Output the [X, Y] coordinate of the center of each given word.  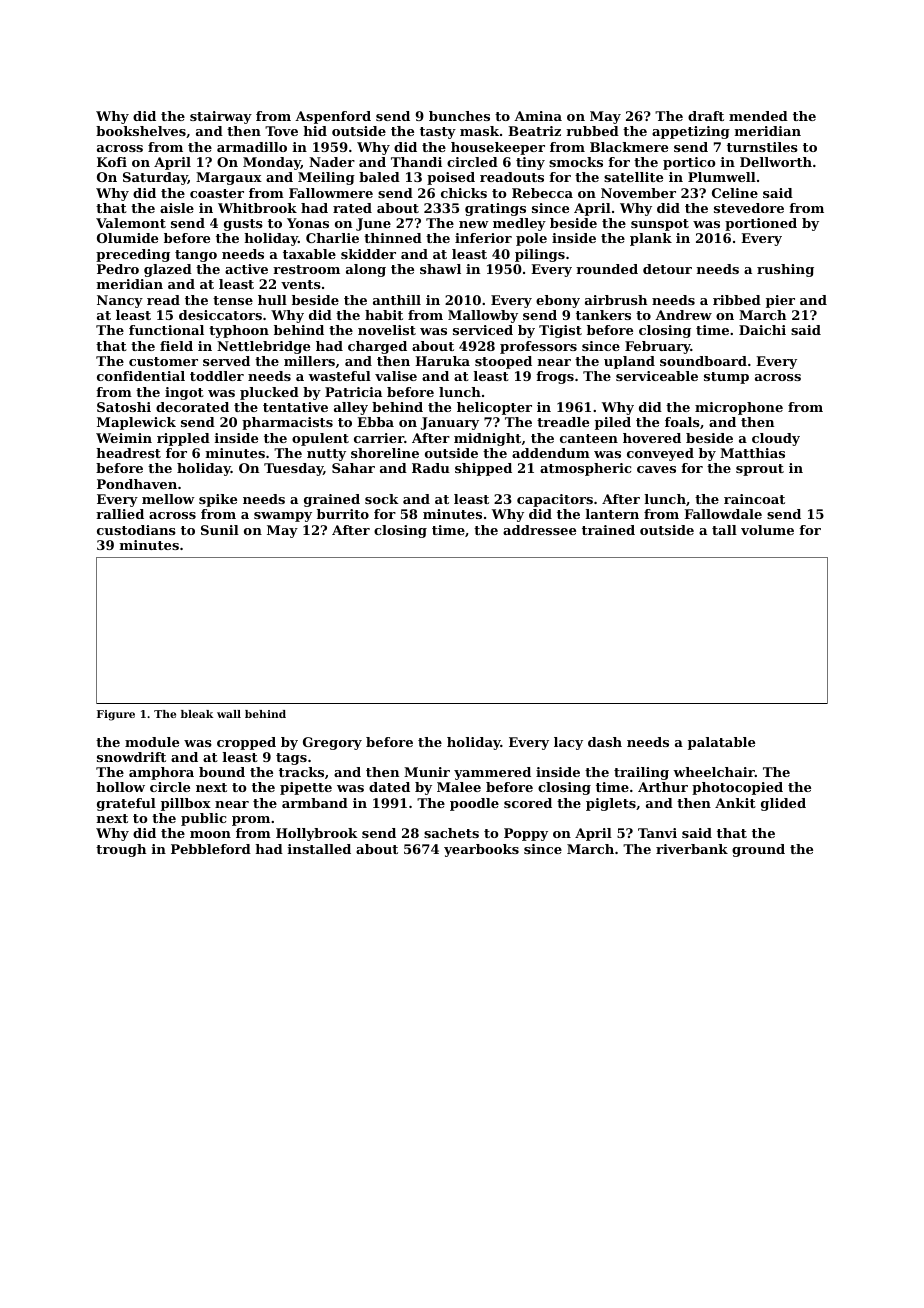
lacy [568, 743]
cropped [246, 743]
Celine [735, 193]
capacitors [555, 500]
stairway [221, 117]
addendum [551, 453]
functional [166, 330]
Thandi [416, 162]
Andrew [683, 315]
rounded [607, 269]
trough [121, 850]
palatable [721, 743]
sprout [760, 470]
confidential [141, 376]
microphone [739, 408]
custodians [136, 530]
